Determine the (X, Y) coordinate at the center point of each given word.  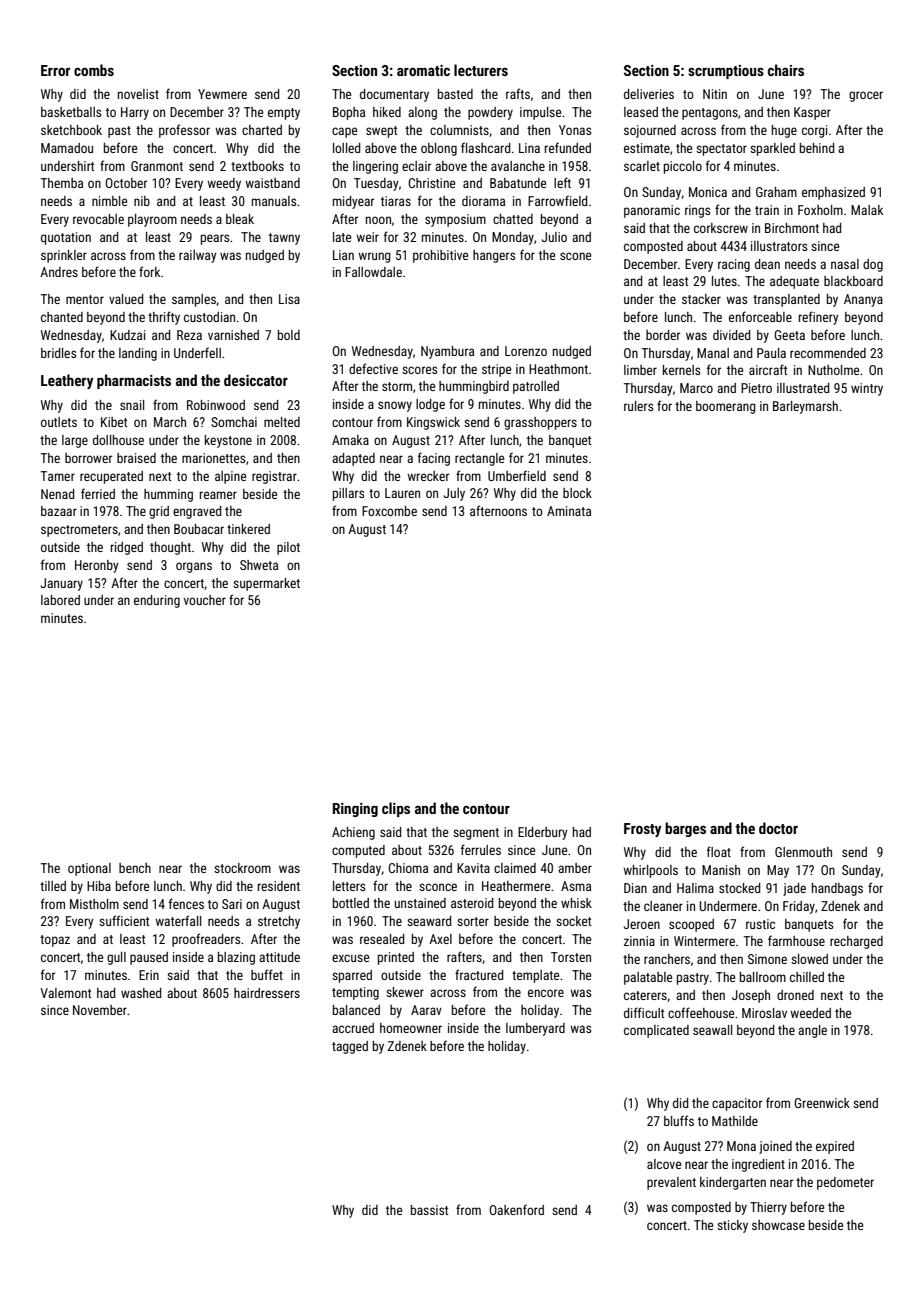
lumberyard (535, 1029)
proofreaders (206, 940)
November (100, 1010)
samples (194, 300)
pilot (288, 548)
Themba (61, 183)
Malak (867, 210)
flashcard (485, 147)
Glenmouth (803, 852)
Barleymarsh (805, 407)
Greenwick (822, 1103)
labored (60, 600)
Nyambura (447, 352)
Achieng (353, 833)
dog (873, 265)
